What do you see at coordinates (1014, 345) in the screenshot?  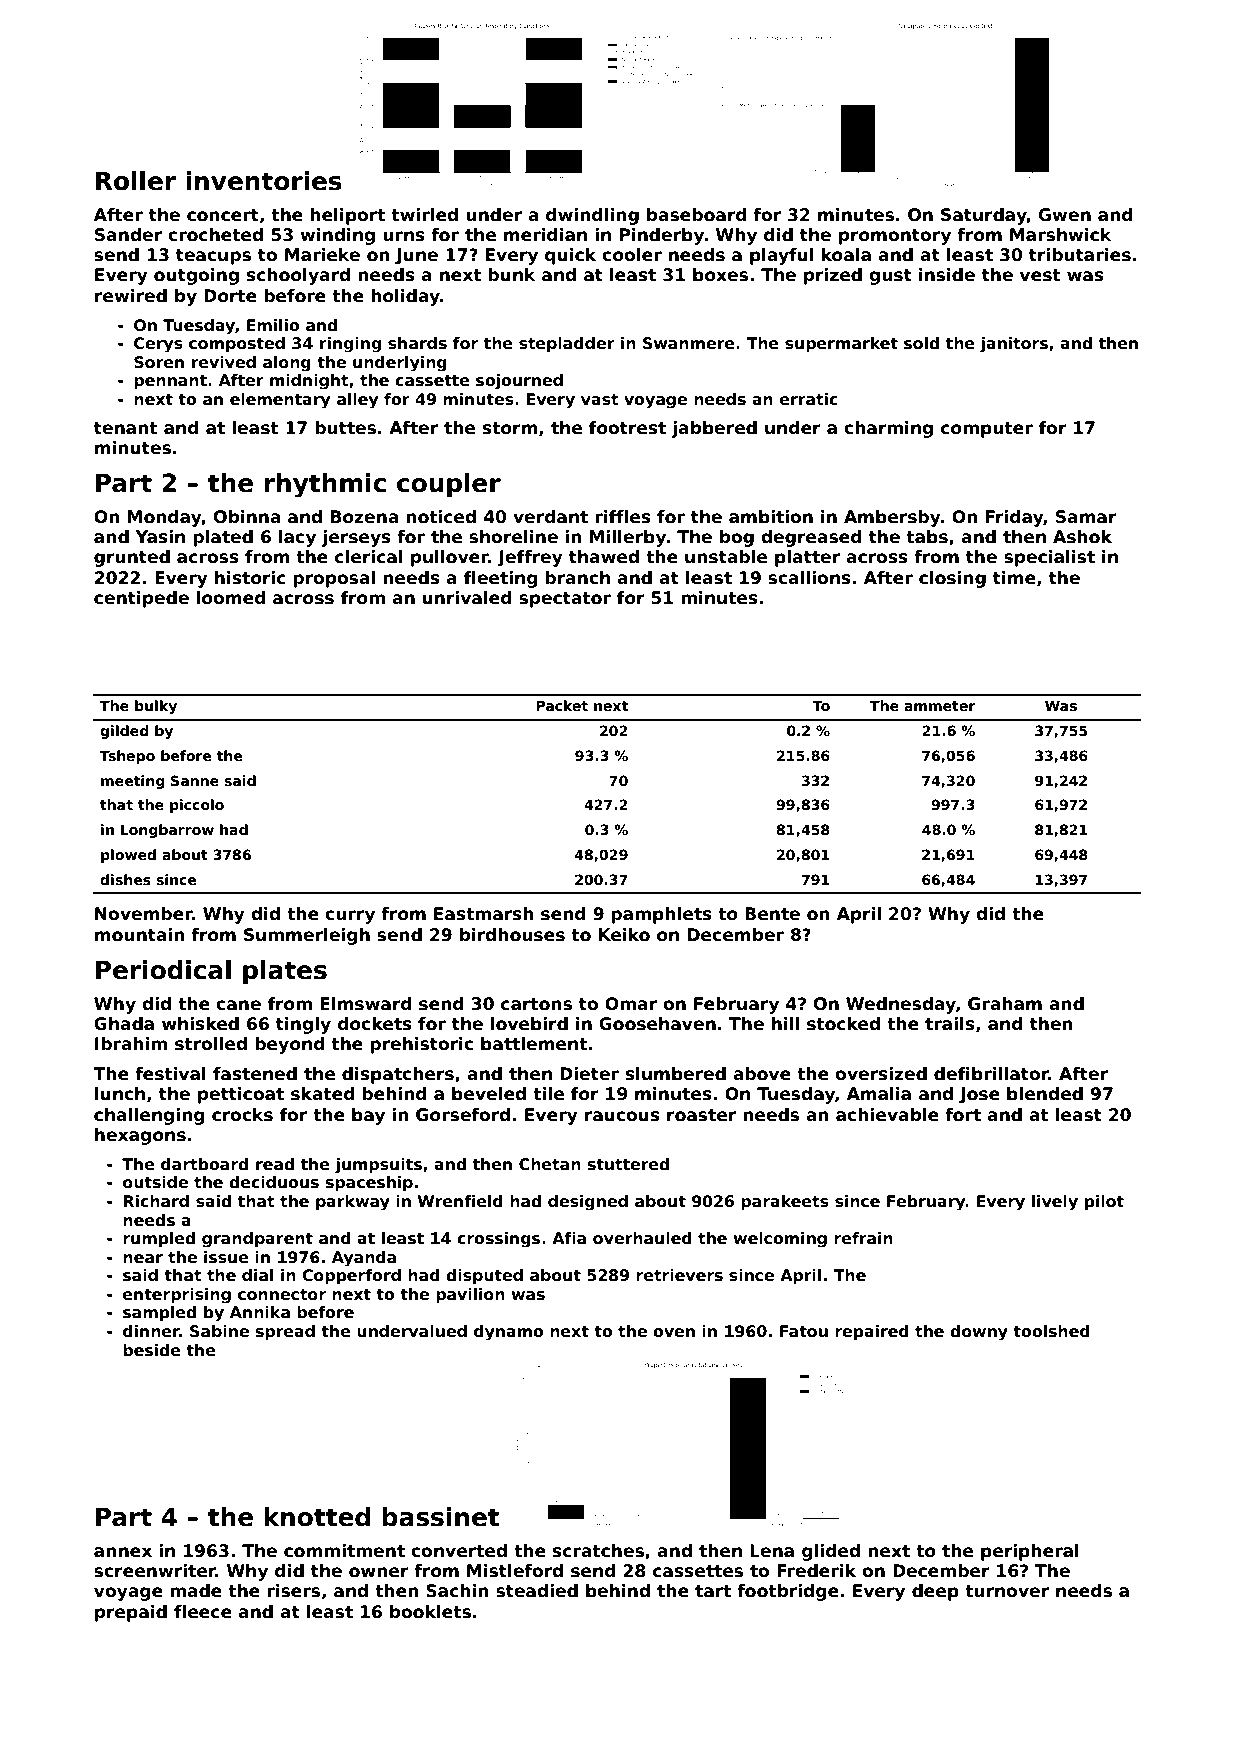 I see `janitors` at bounding box center [1014, 345].
